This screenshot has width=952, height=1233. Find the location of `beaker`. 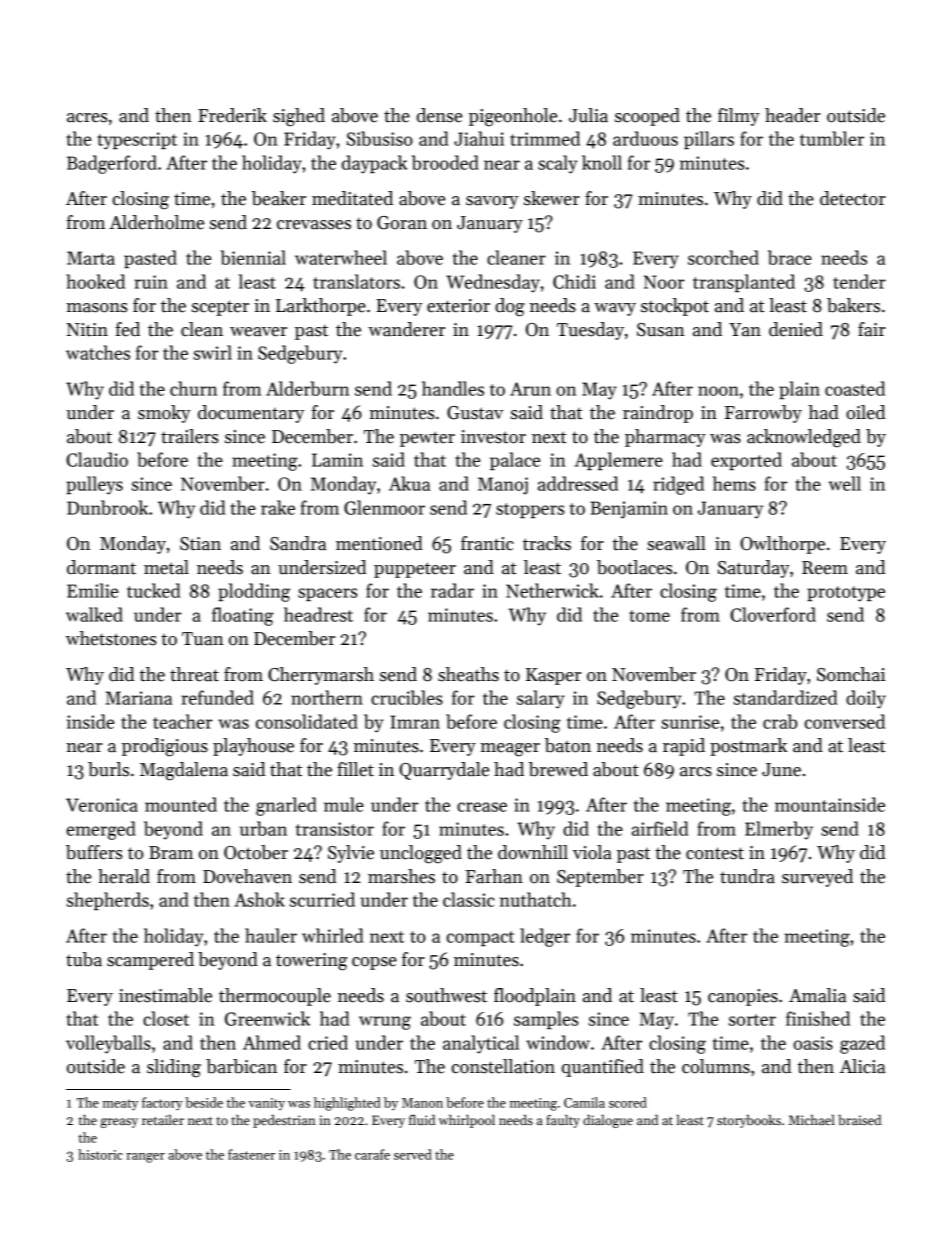

beaker is located at coordinates (279, 198).
